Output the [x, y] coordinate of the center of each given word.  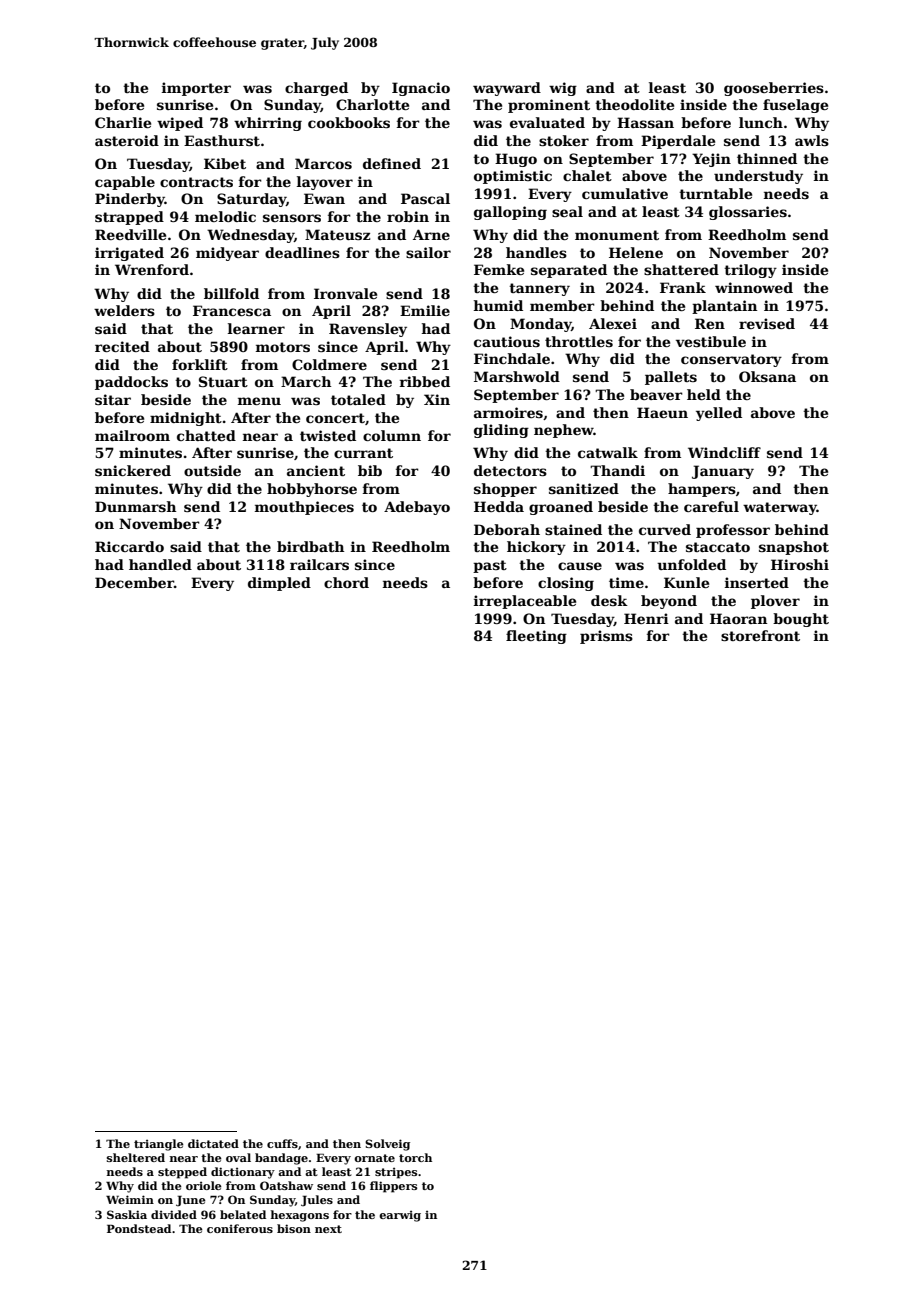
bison [294, 1228]
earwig [400, 1216]
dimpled [279, 584]
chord [346, 582]
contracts [196, 182]
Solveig [387, 1145]
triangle [159, 1145]
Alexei [613, 323]
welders [124, 310]
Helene [636, 252]
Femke [499, 269]
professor [733, 531]
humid [498, 305]
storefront [760, 635]
